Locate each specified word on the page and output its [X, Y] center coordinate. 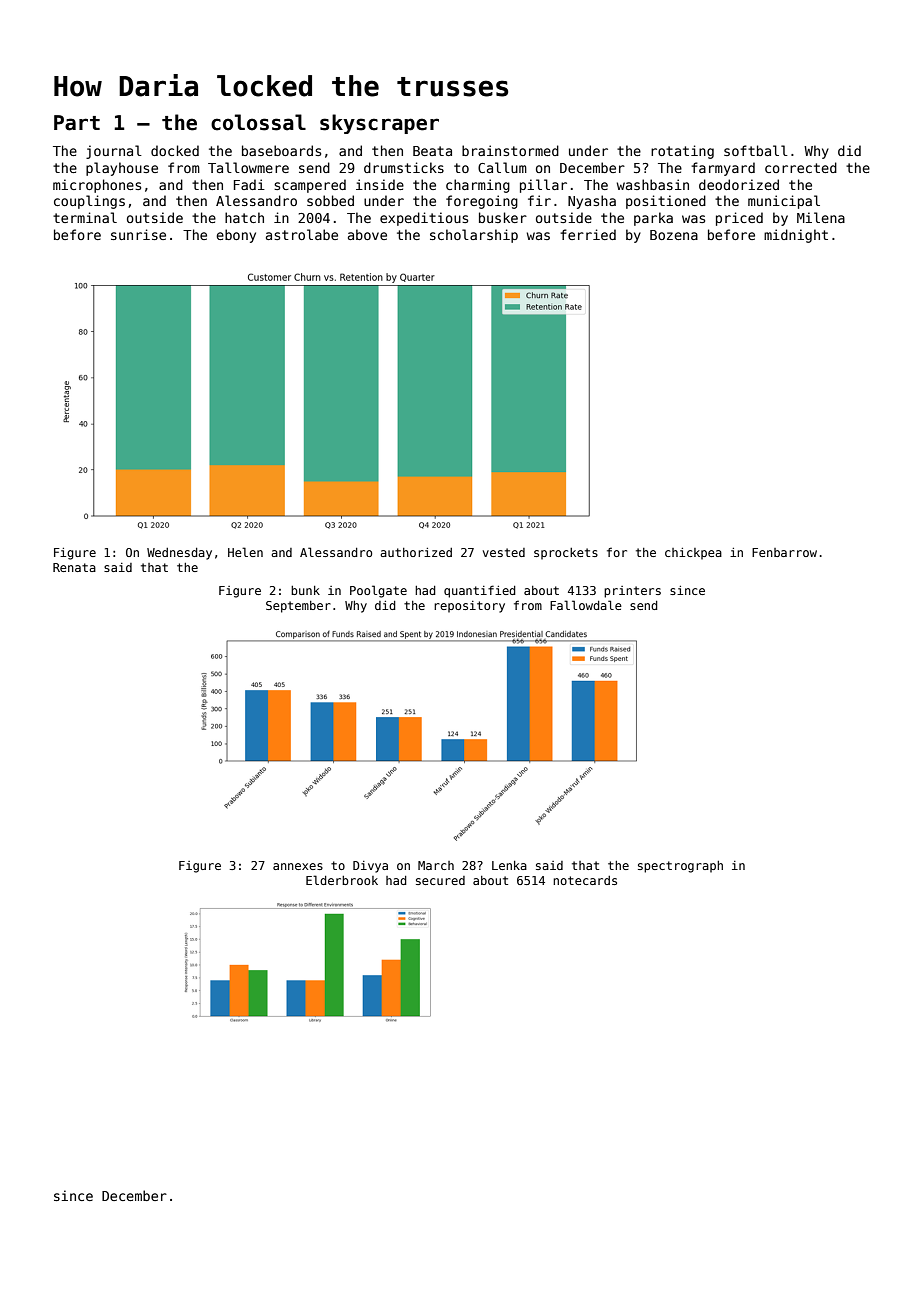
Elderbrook [342, 880]
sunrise [138, 234]
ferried [588, 234]
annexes [298, 866]
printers [632, 592]
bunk [305, 590]
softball [756, 150]
